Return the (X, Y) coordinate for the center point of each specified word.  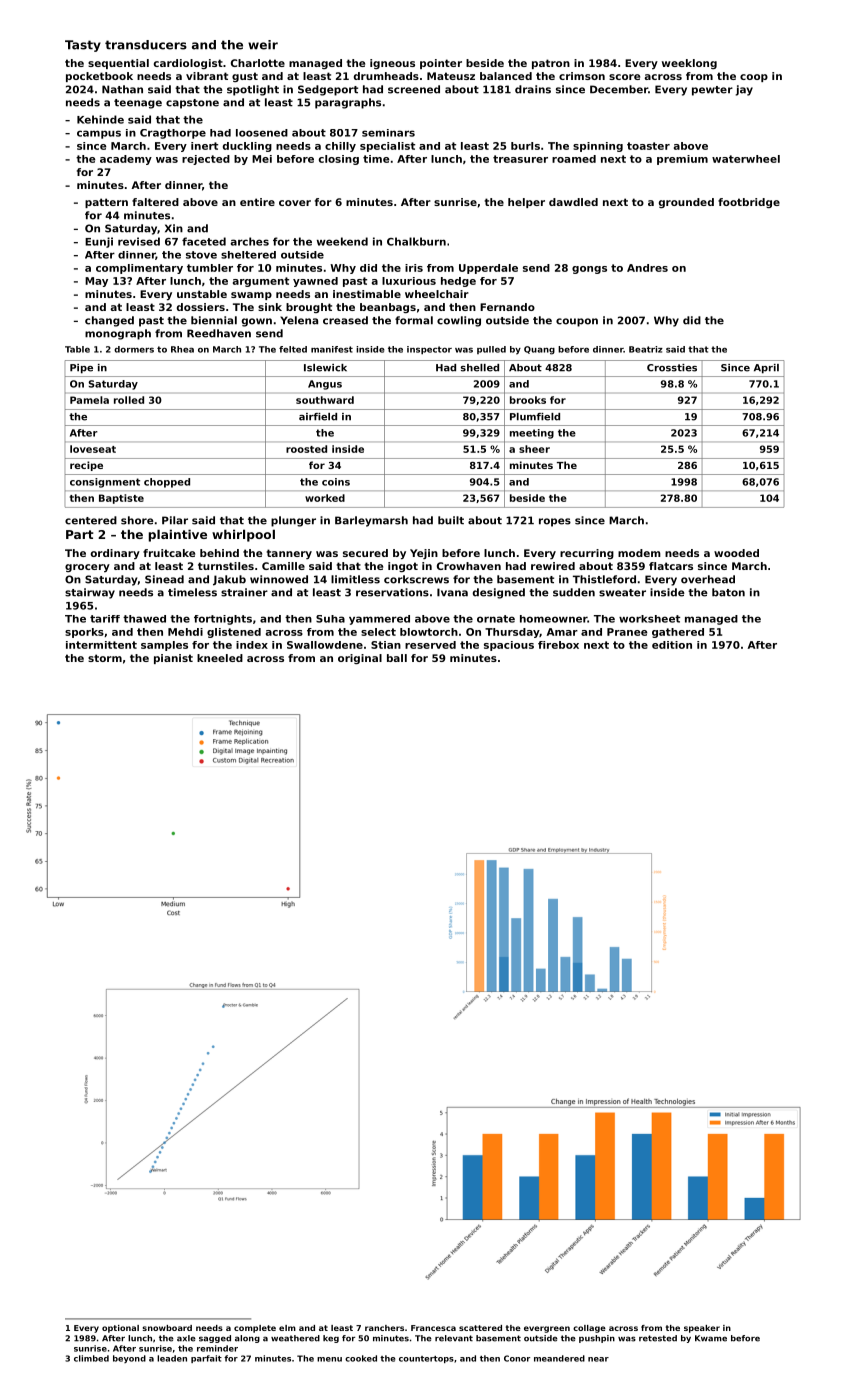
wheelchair (437, 294)
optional (120, 1329)
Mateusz (451, 76)
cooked (361, 1358)
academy (126, 160)
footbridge (749, 203)
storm (105, 658)
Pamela (89, 400)
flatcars (671, 566)
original (360, 659)
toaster (648, 146)
